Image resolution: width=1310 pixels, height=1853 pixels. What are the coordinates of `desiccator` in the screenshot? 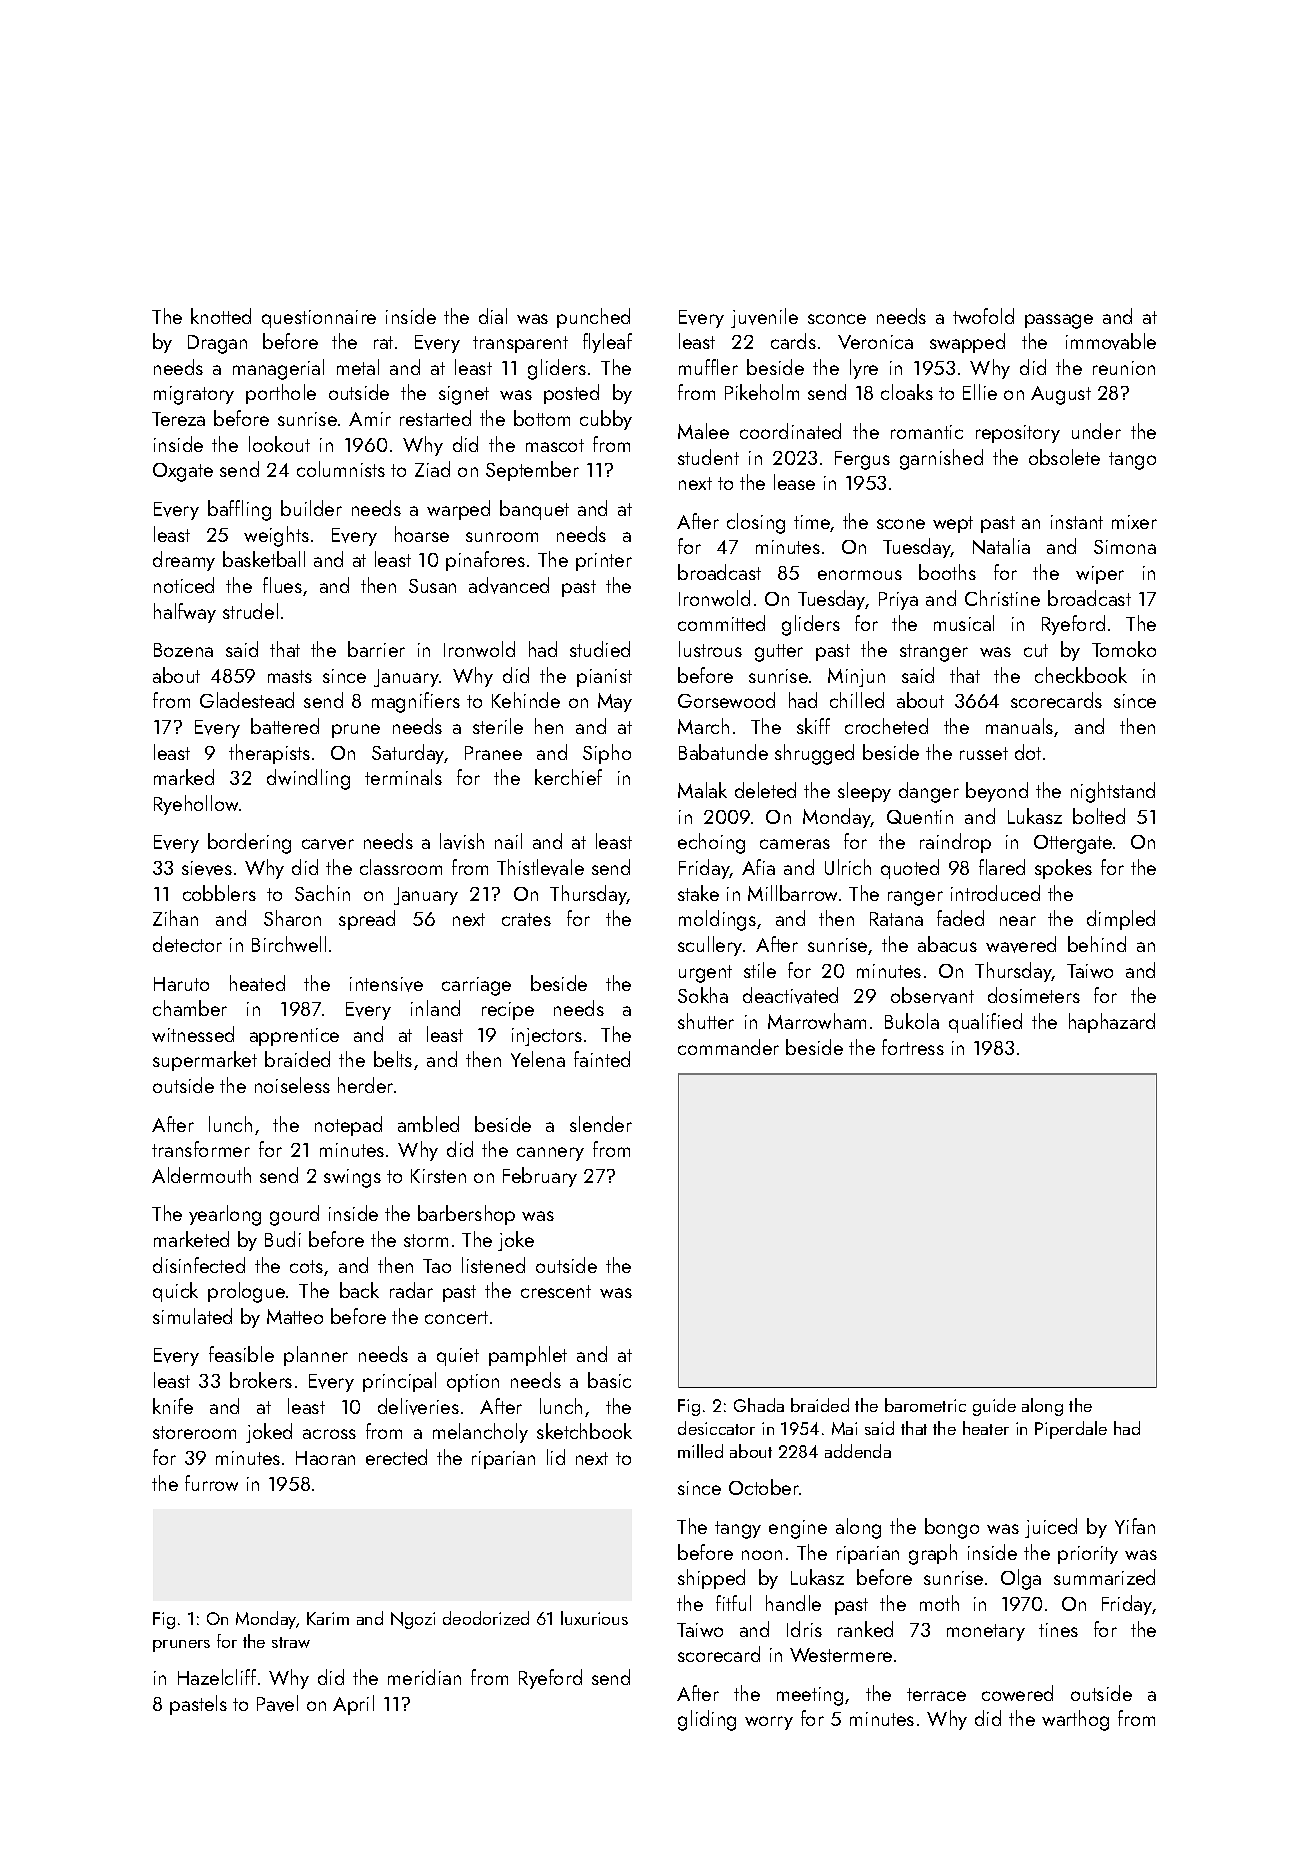 It's located at (716, 1428).
